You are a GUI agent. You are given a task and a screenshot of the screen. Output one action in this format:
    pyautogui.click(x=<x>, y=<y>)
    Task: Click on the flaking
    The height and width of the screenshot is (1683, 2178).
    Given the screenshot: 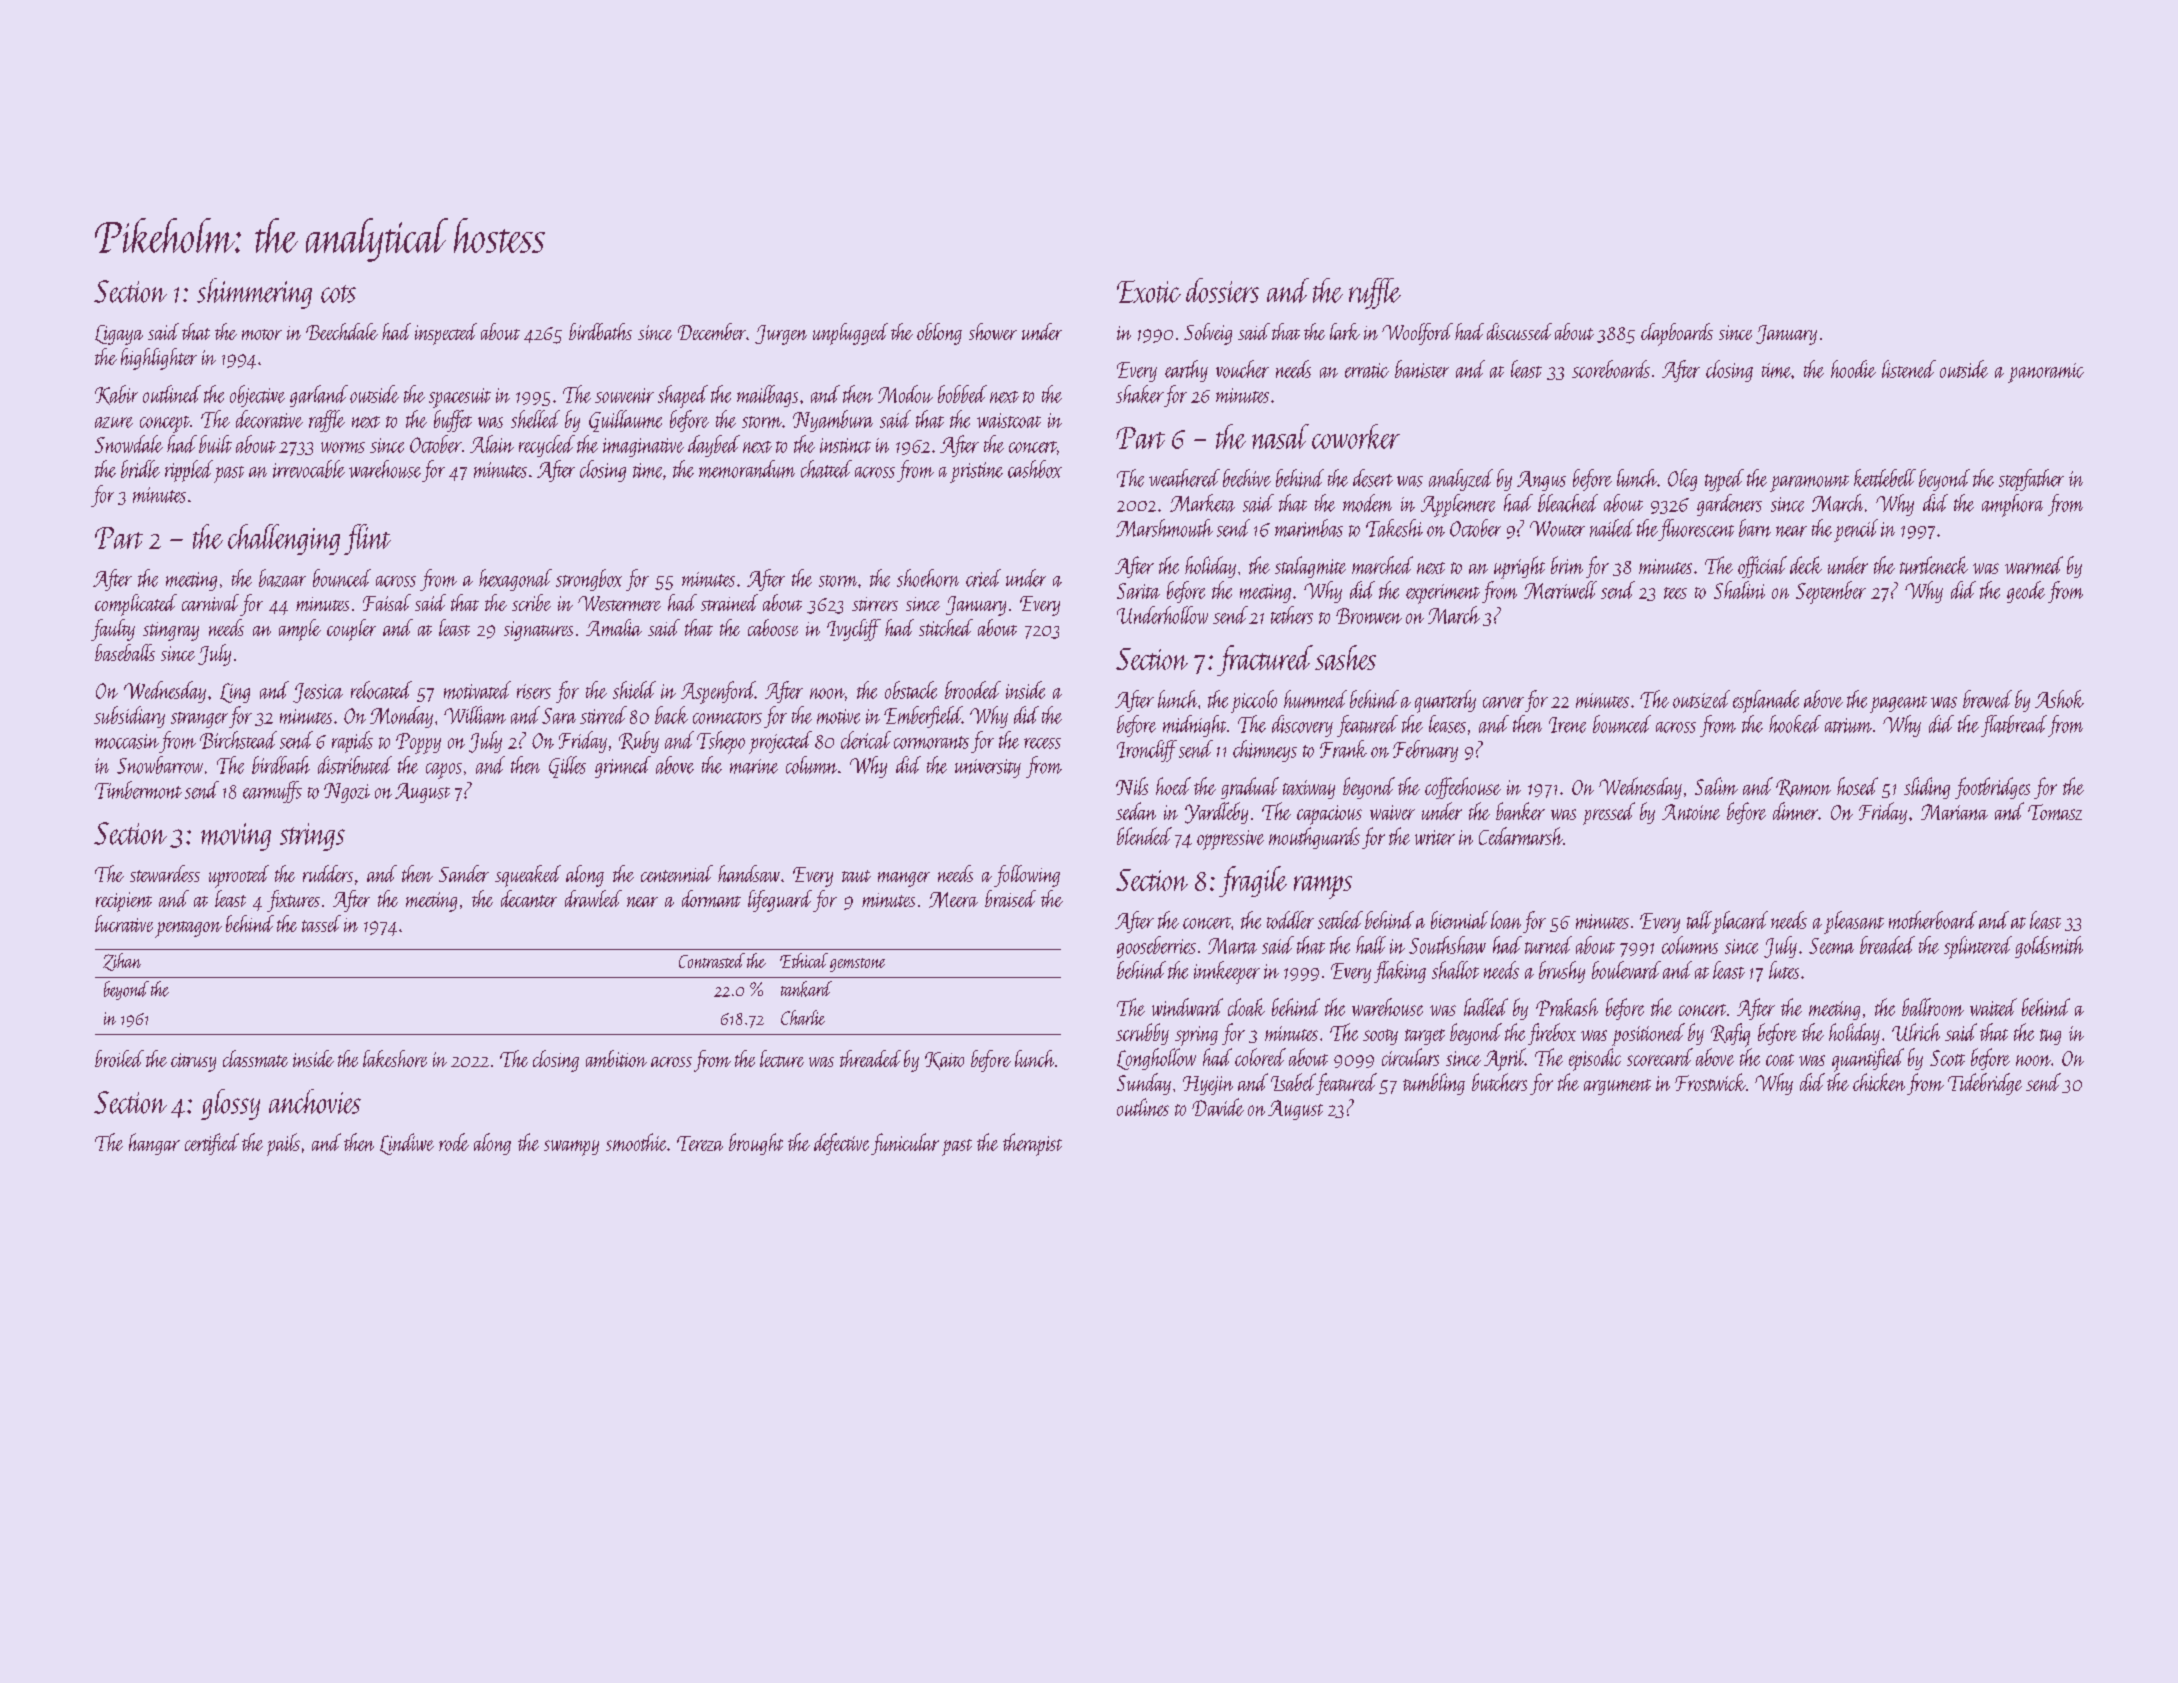 What is the action you would take?
    pyautogui.click(x=1400, y=972)
